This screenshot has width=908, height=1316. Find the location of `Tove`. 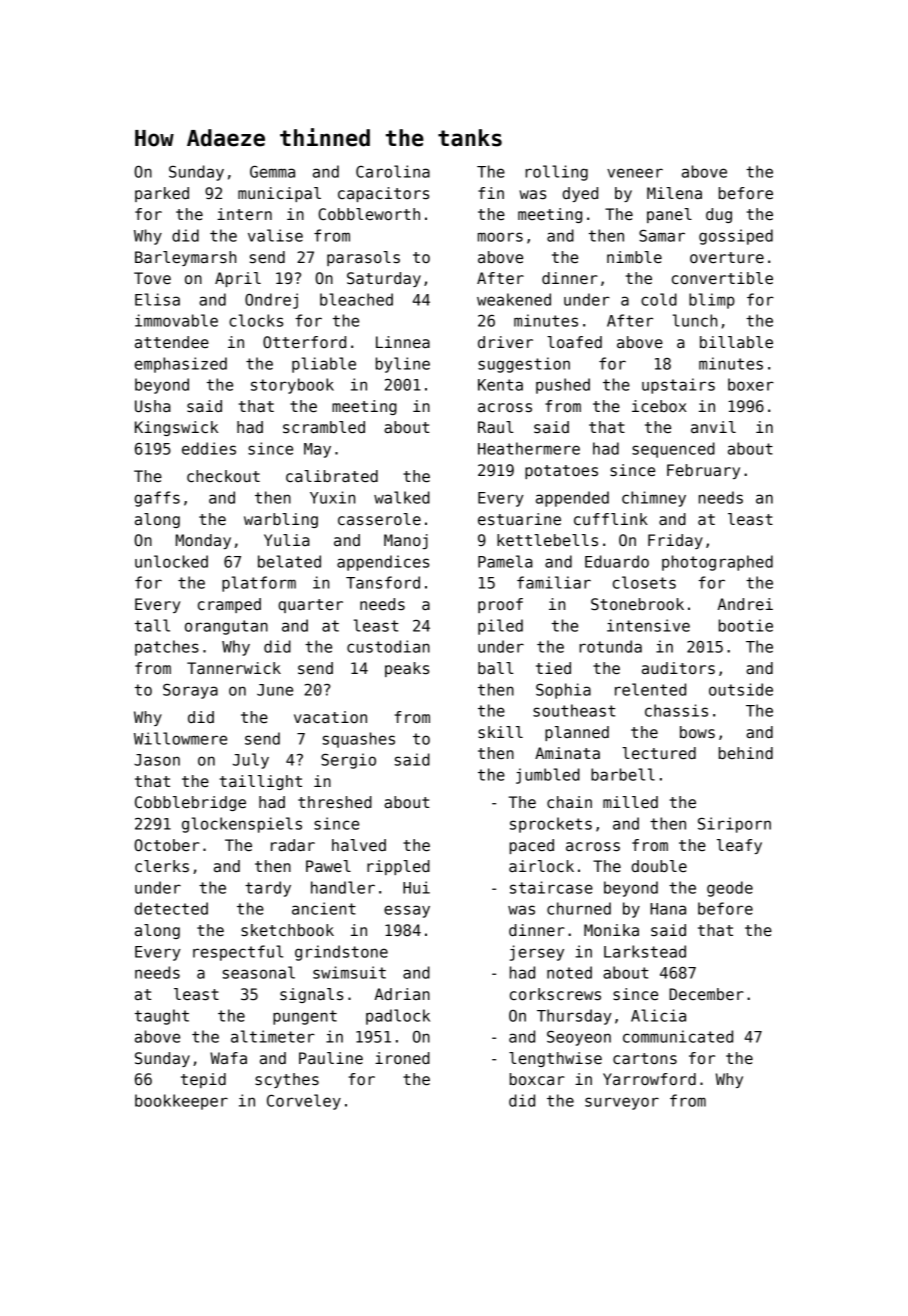

Tove is located at coordinates (152, 278).
